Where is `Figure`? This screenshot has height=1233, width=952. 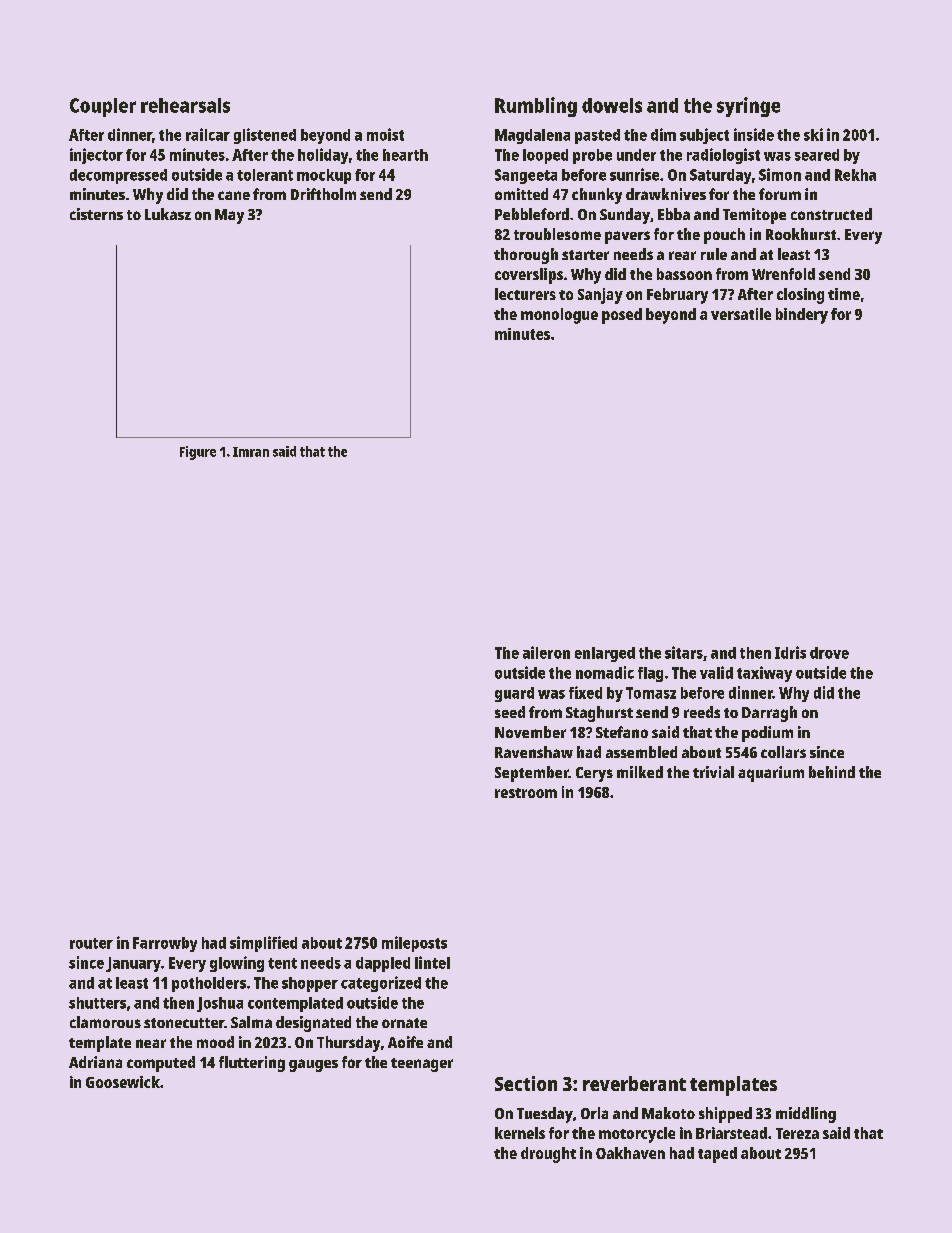 Figure is located at coordinates (198, 453).
